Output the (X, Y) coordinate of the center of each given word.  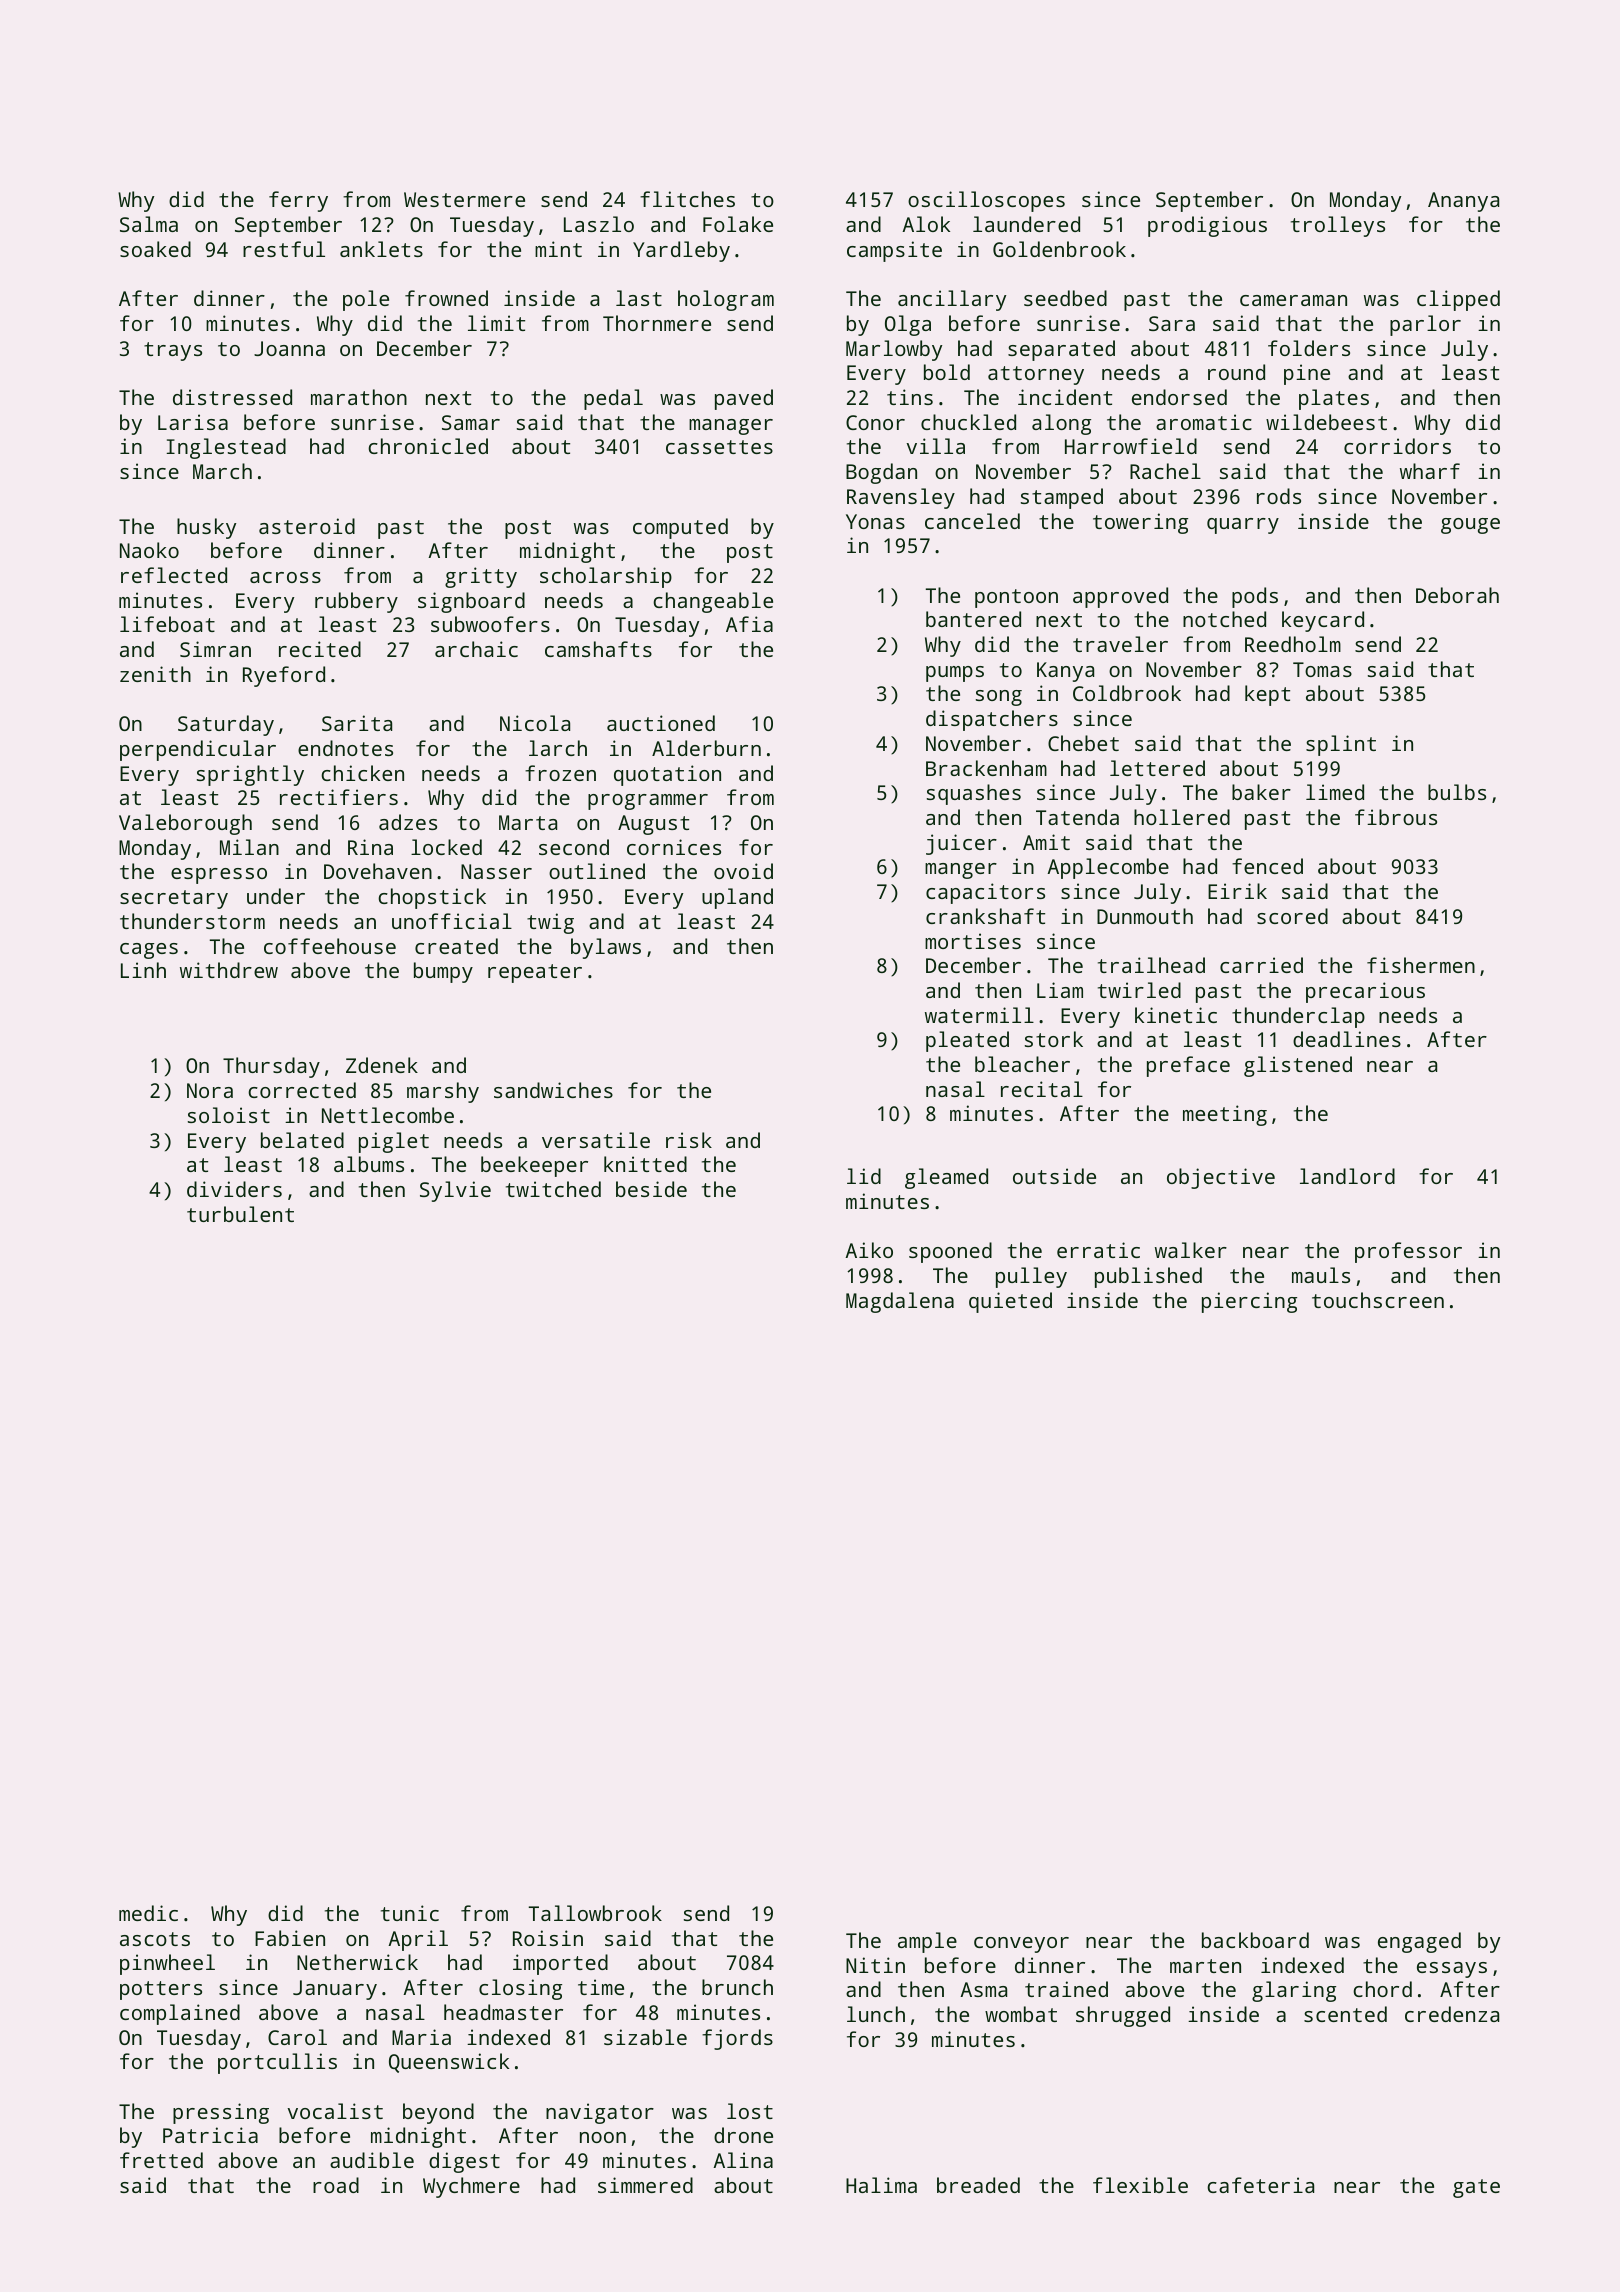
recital (1042, 1089)
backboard (1255, 1940)
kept (1267, 695)
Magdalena (900, 1302)
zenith (155, 674)
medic (148, 1913)
